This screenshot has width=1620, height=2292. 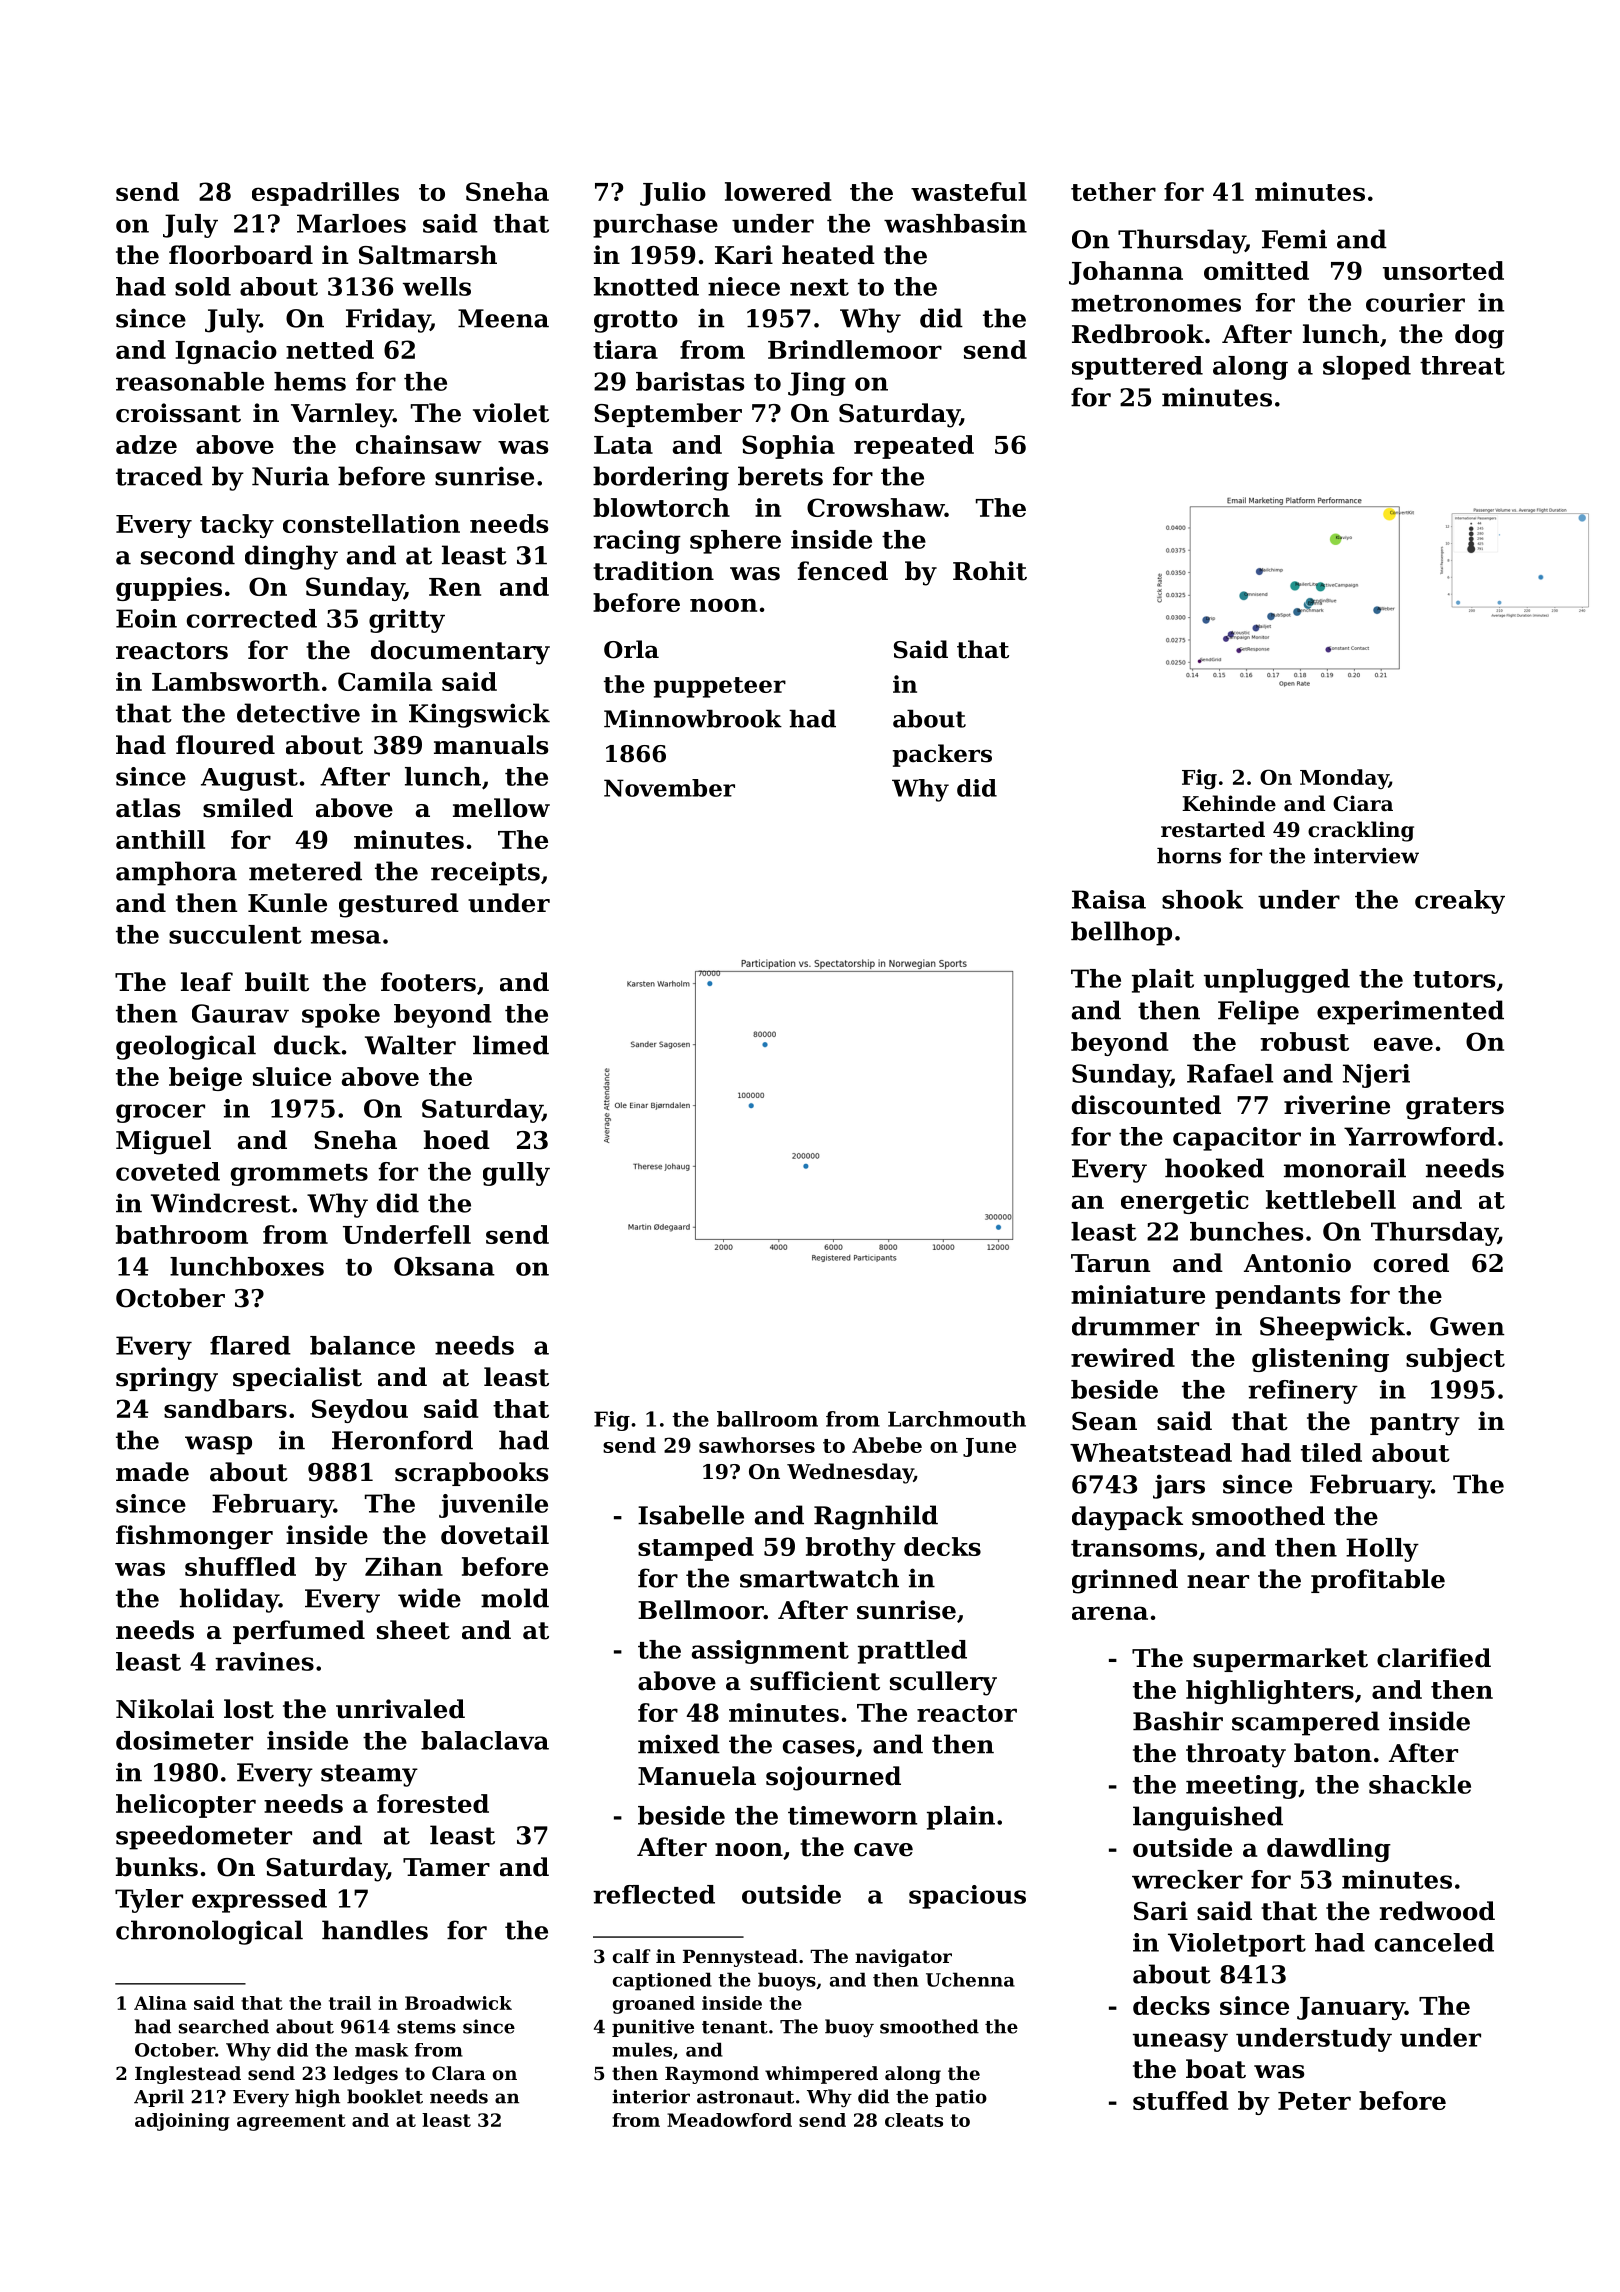 What do you see at coordinates (330, 349) in the screenshot?
I see `netted` at bounding box center [330, 349].
